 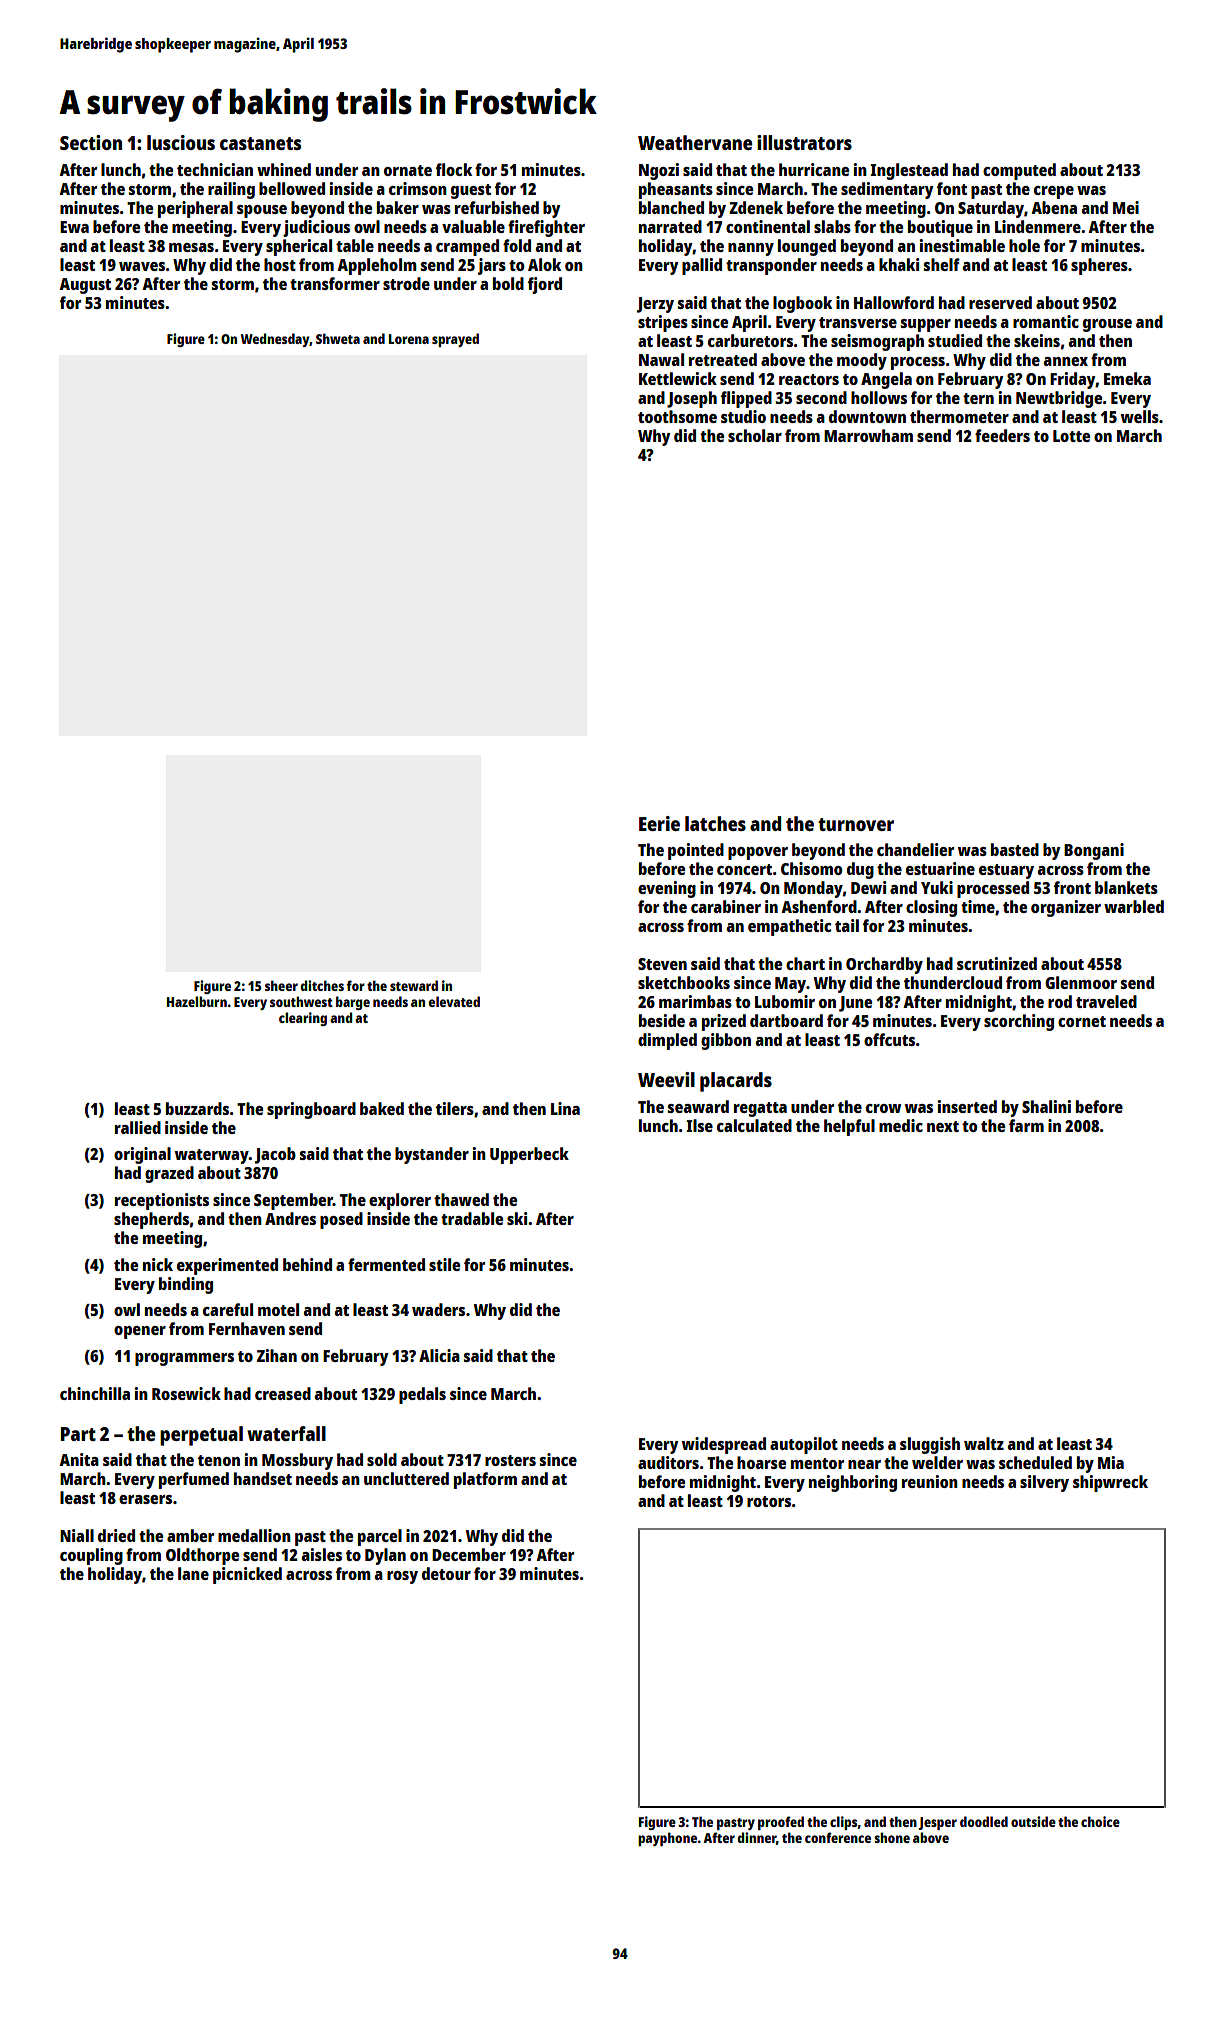 I want to click on ski, so click(x=517, y=1218).
